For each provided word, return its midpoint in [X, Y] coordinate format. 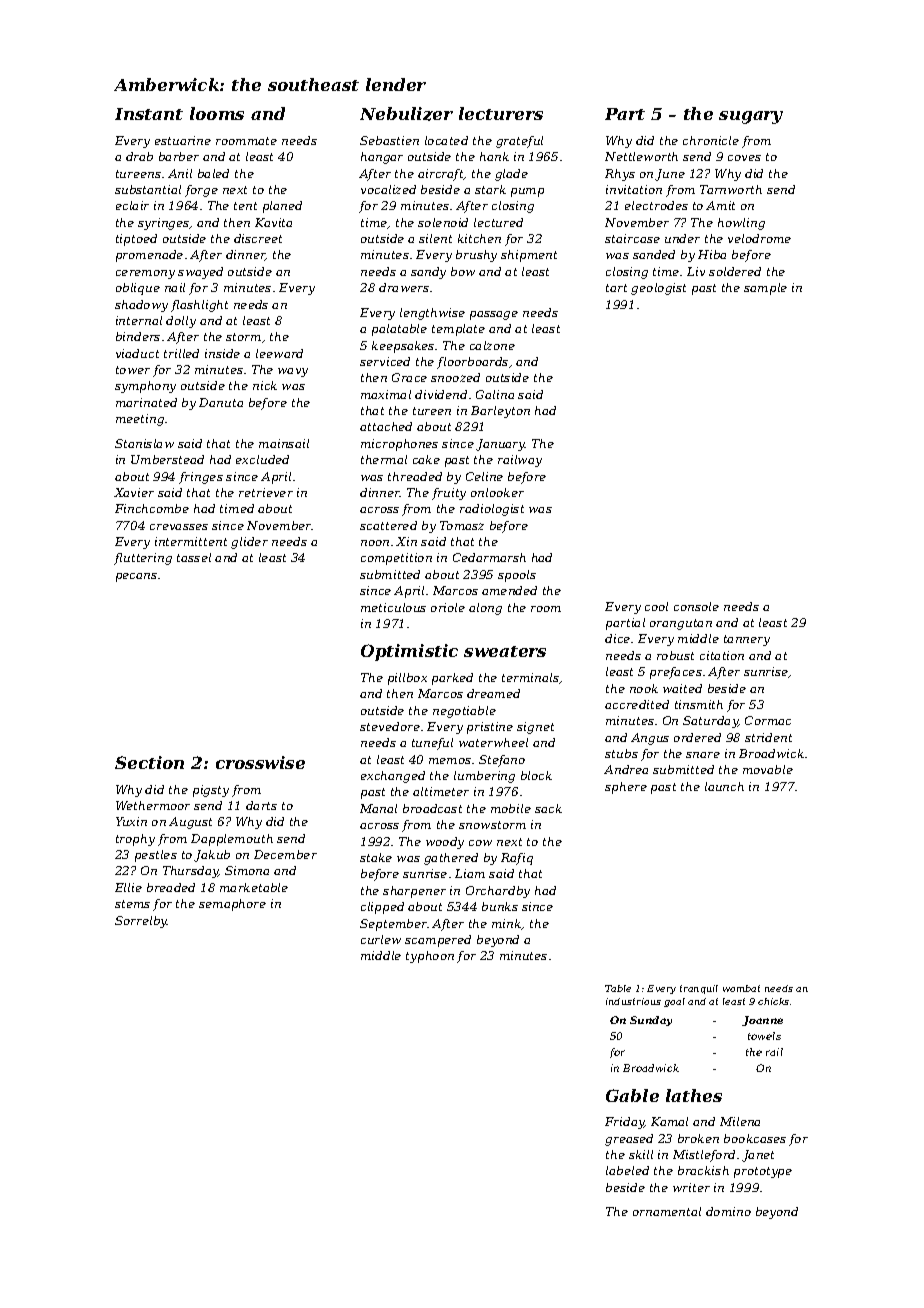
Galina [495, 394]
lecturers [501, 113]
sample [765, 289]
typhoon [430, 957]
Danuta [221, 402]
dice [617, 638]
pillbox [407, 679]
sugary [751, 117]
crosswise [260, 762]
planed [282, 207]
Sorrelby [141, 922]
